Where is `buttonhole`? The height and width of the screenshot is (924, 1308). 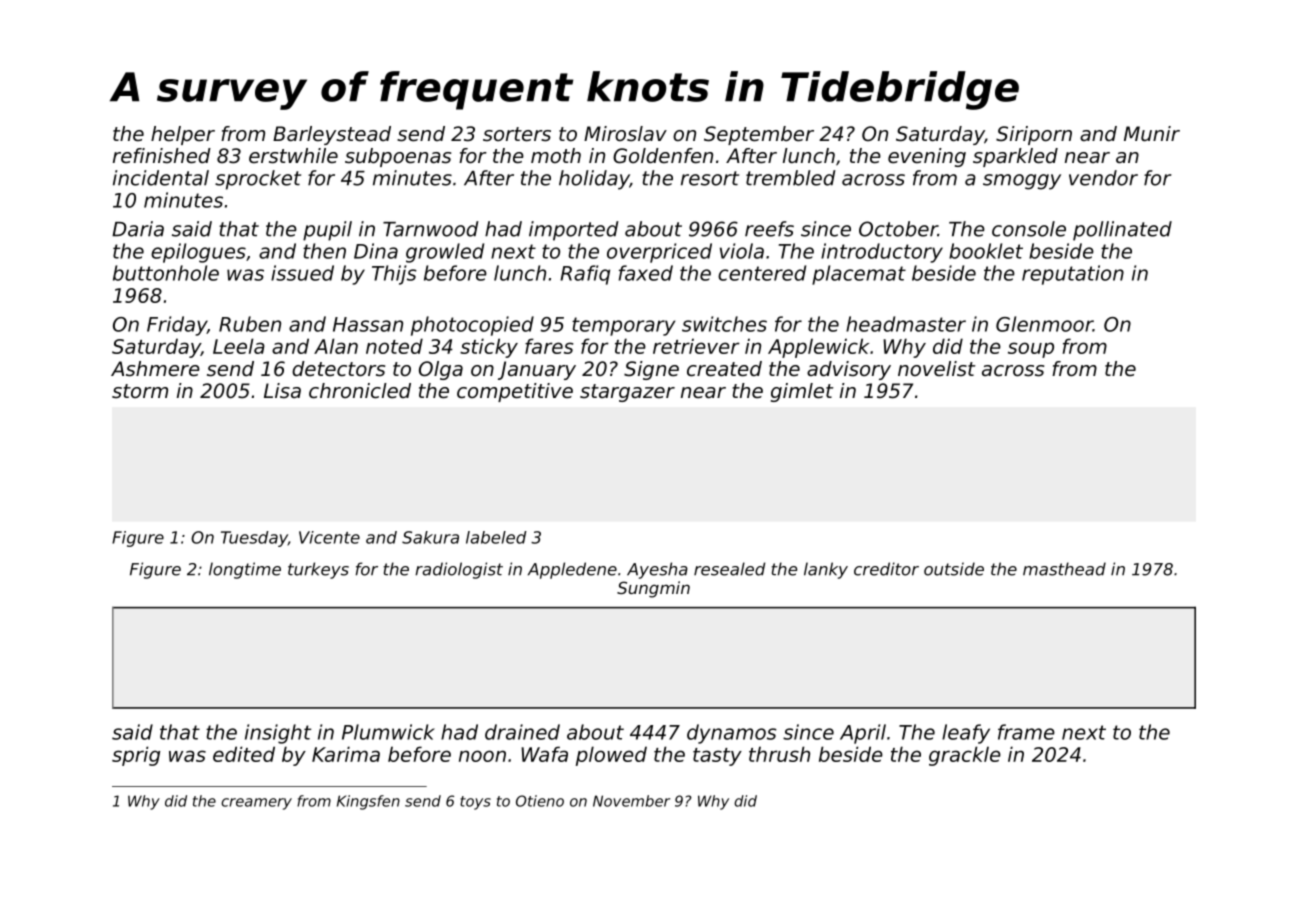 buttonhole is located at coordinates (166, 273).
